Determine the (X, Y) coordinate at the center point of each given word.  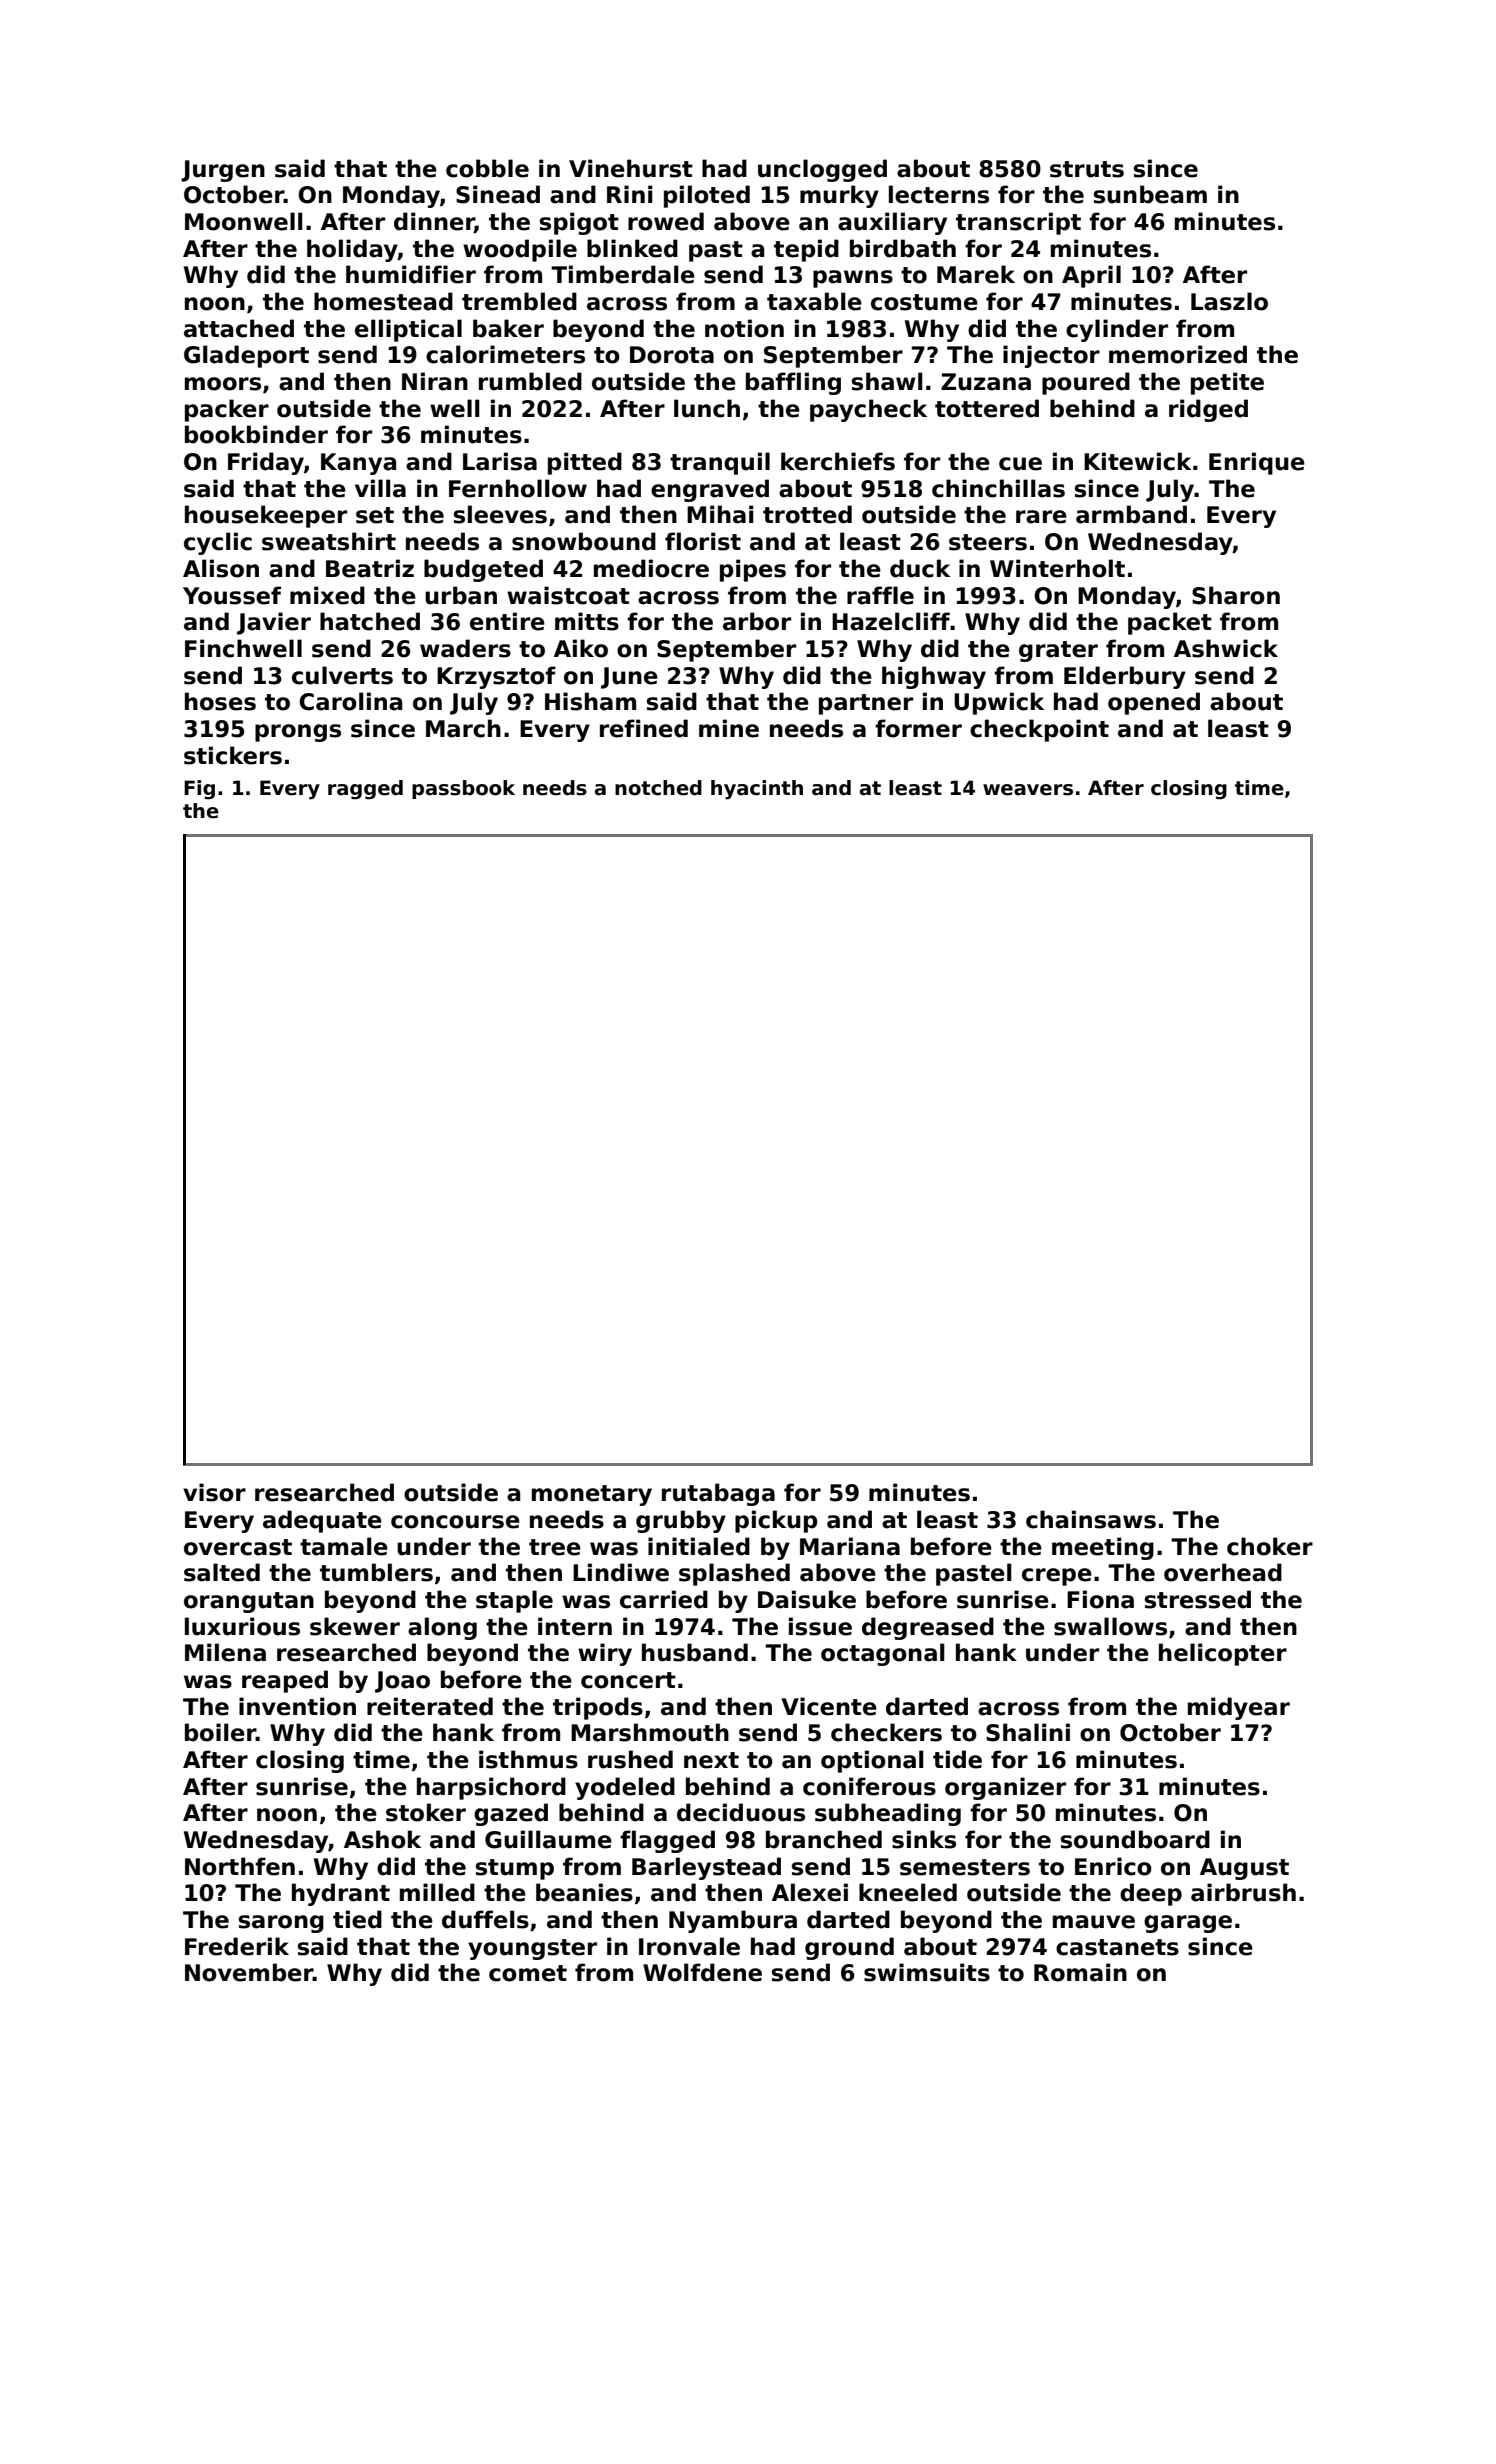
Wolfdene (702, 1972)
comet (528, 1973)
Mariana (850, 1546)
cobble (487, 168)
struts (1087, 169)
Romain (1080, 1972)
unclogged (822, 170)
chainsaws (1091, 1519)
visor (214, 1492)
